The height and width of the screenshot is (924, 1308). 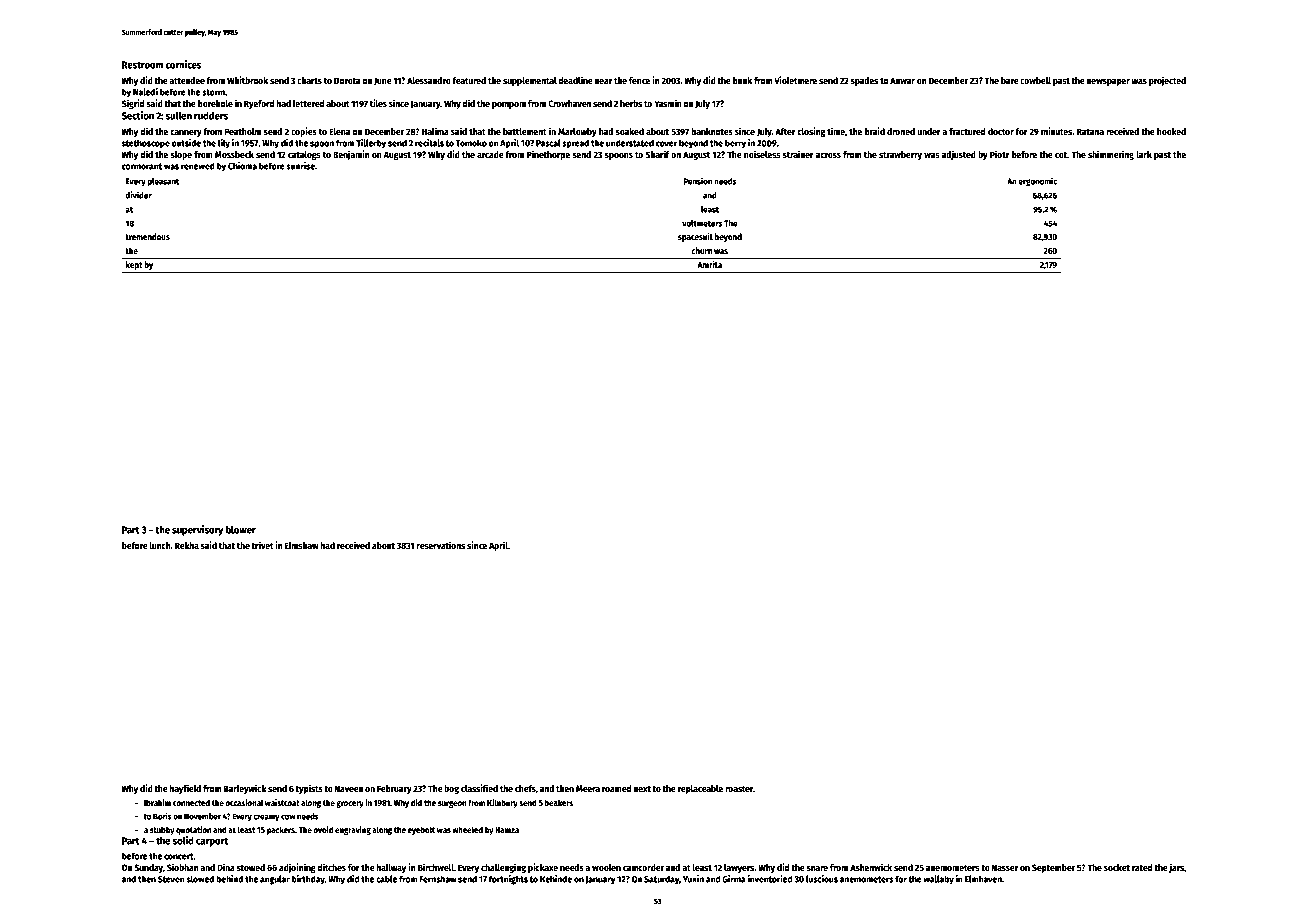 What do you see at coordinates (508, 880) in the screenshot?
I see `fortnights` at bounding box center [508, 880].
